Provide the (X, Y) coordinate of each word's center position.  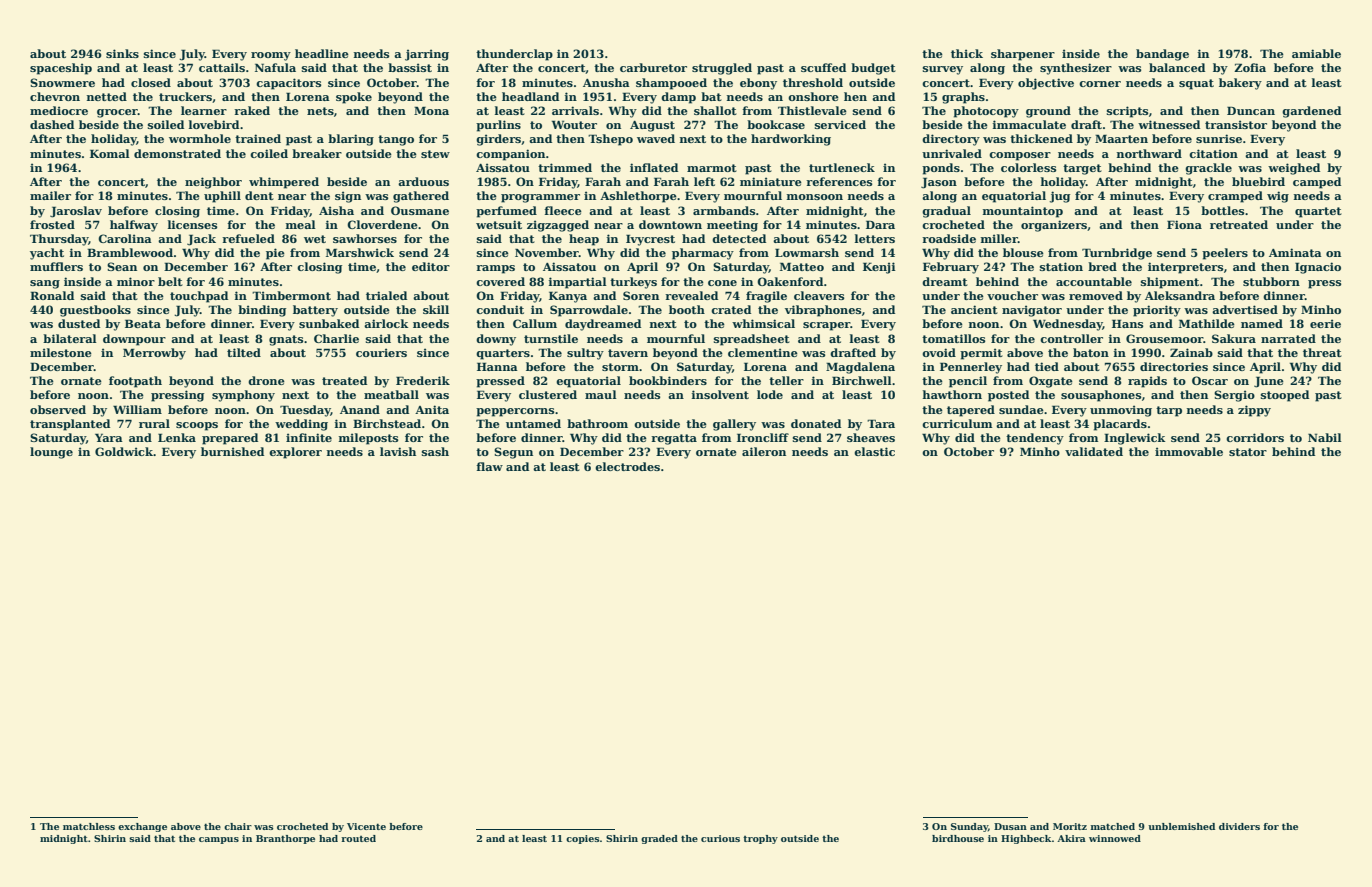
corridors (1255, 437)
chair (238, 826)
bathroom (597, 423)
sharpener (1023, 55)
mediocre (59, 110)
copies (583, 839)
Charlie (336, 338)
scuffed (823, 67)
